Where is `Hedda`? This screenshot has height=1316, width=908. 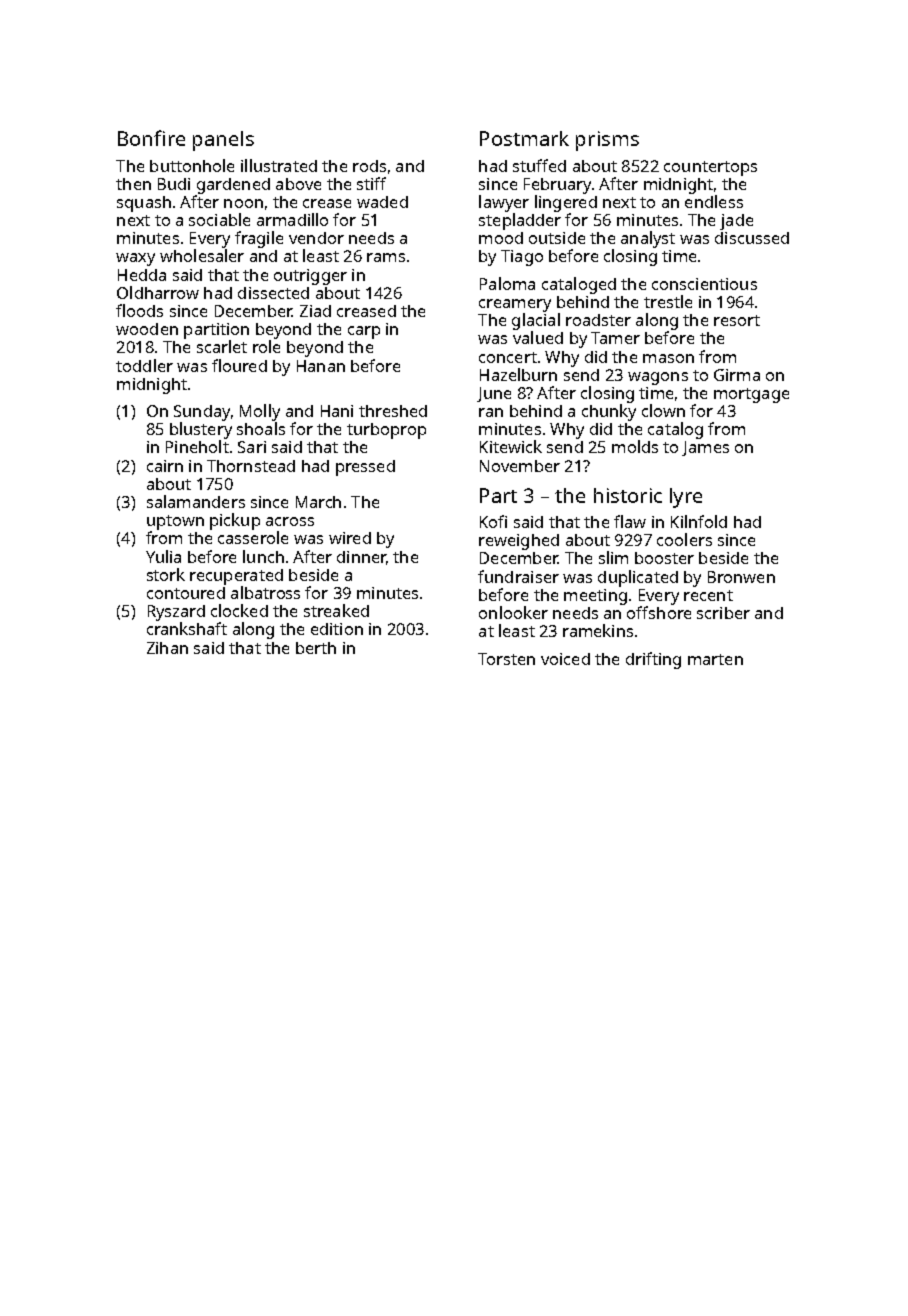 Hedda is located at coordinates (142, 275).
